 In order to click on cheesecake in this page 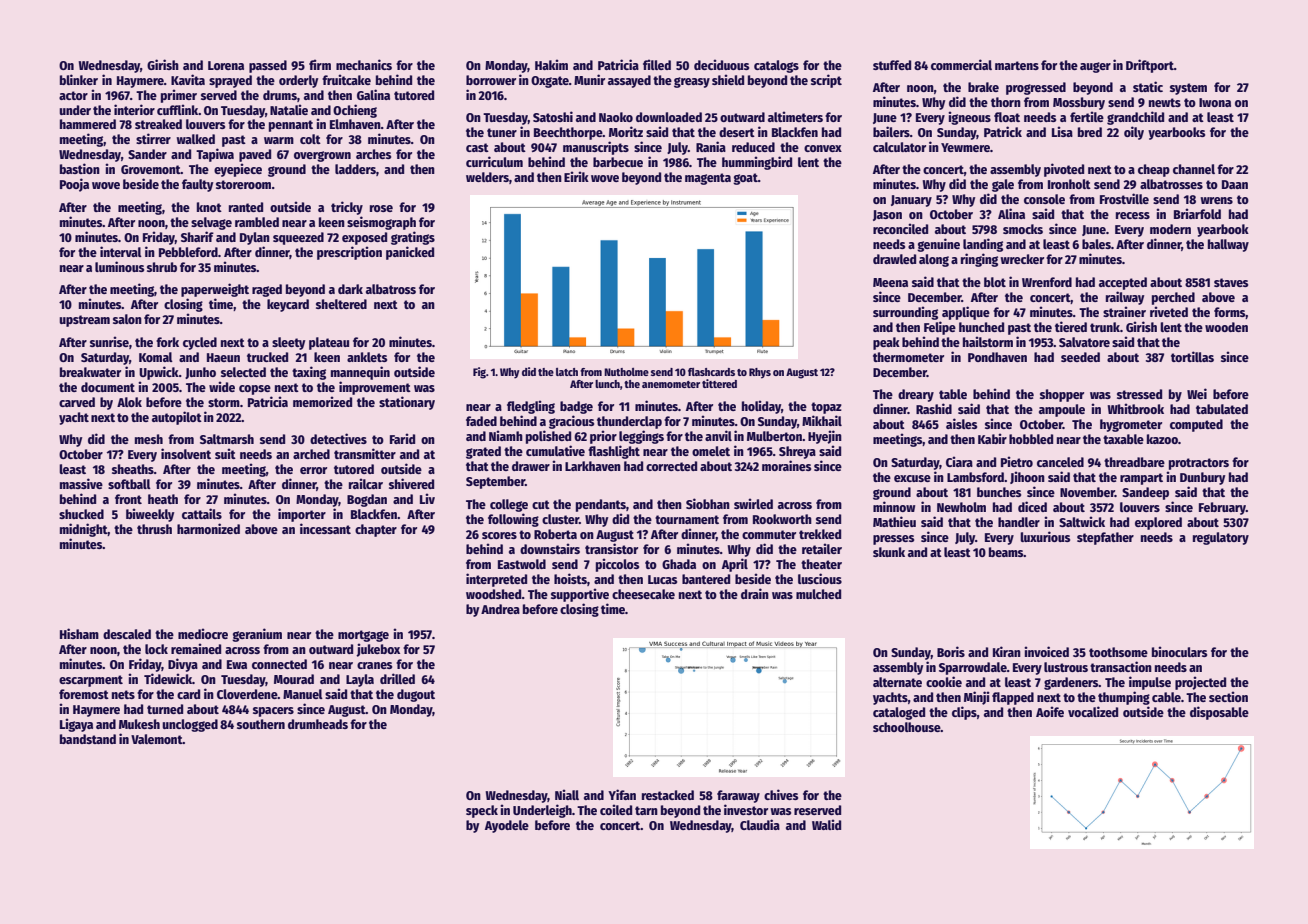, I will do `click(643, 594)`.
